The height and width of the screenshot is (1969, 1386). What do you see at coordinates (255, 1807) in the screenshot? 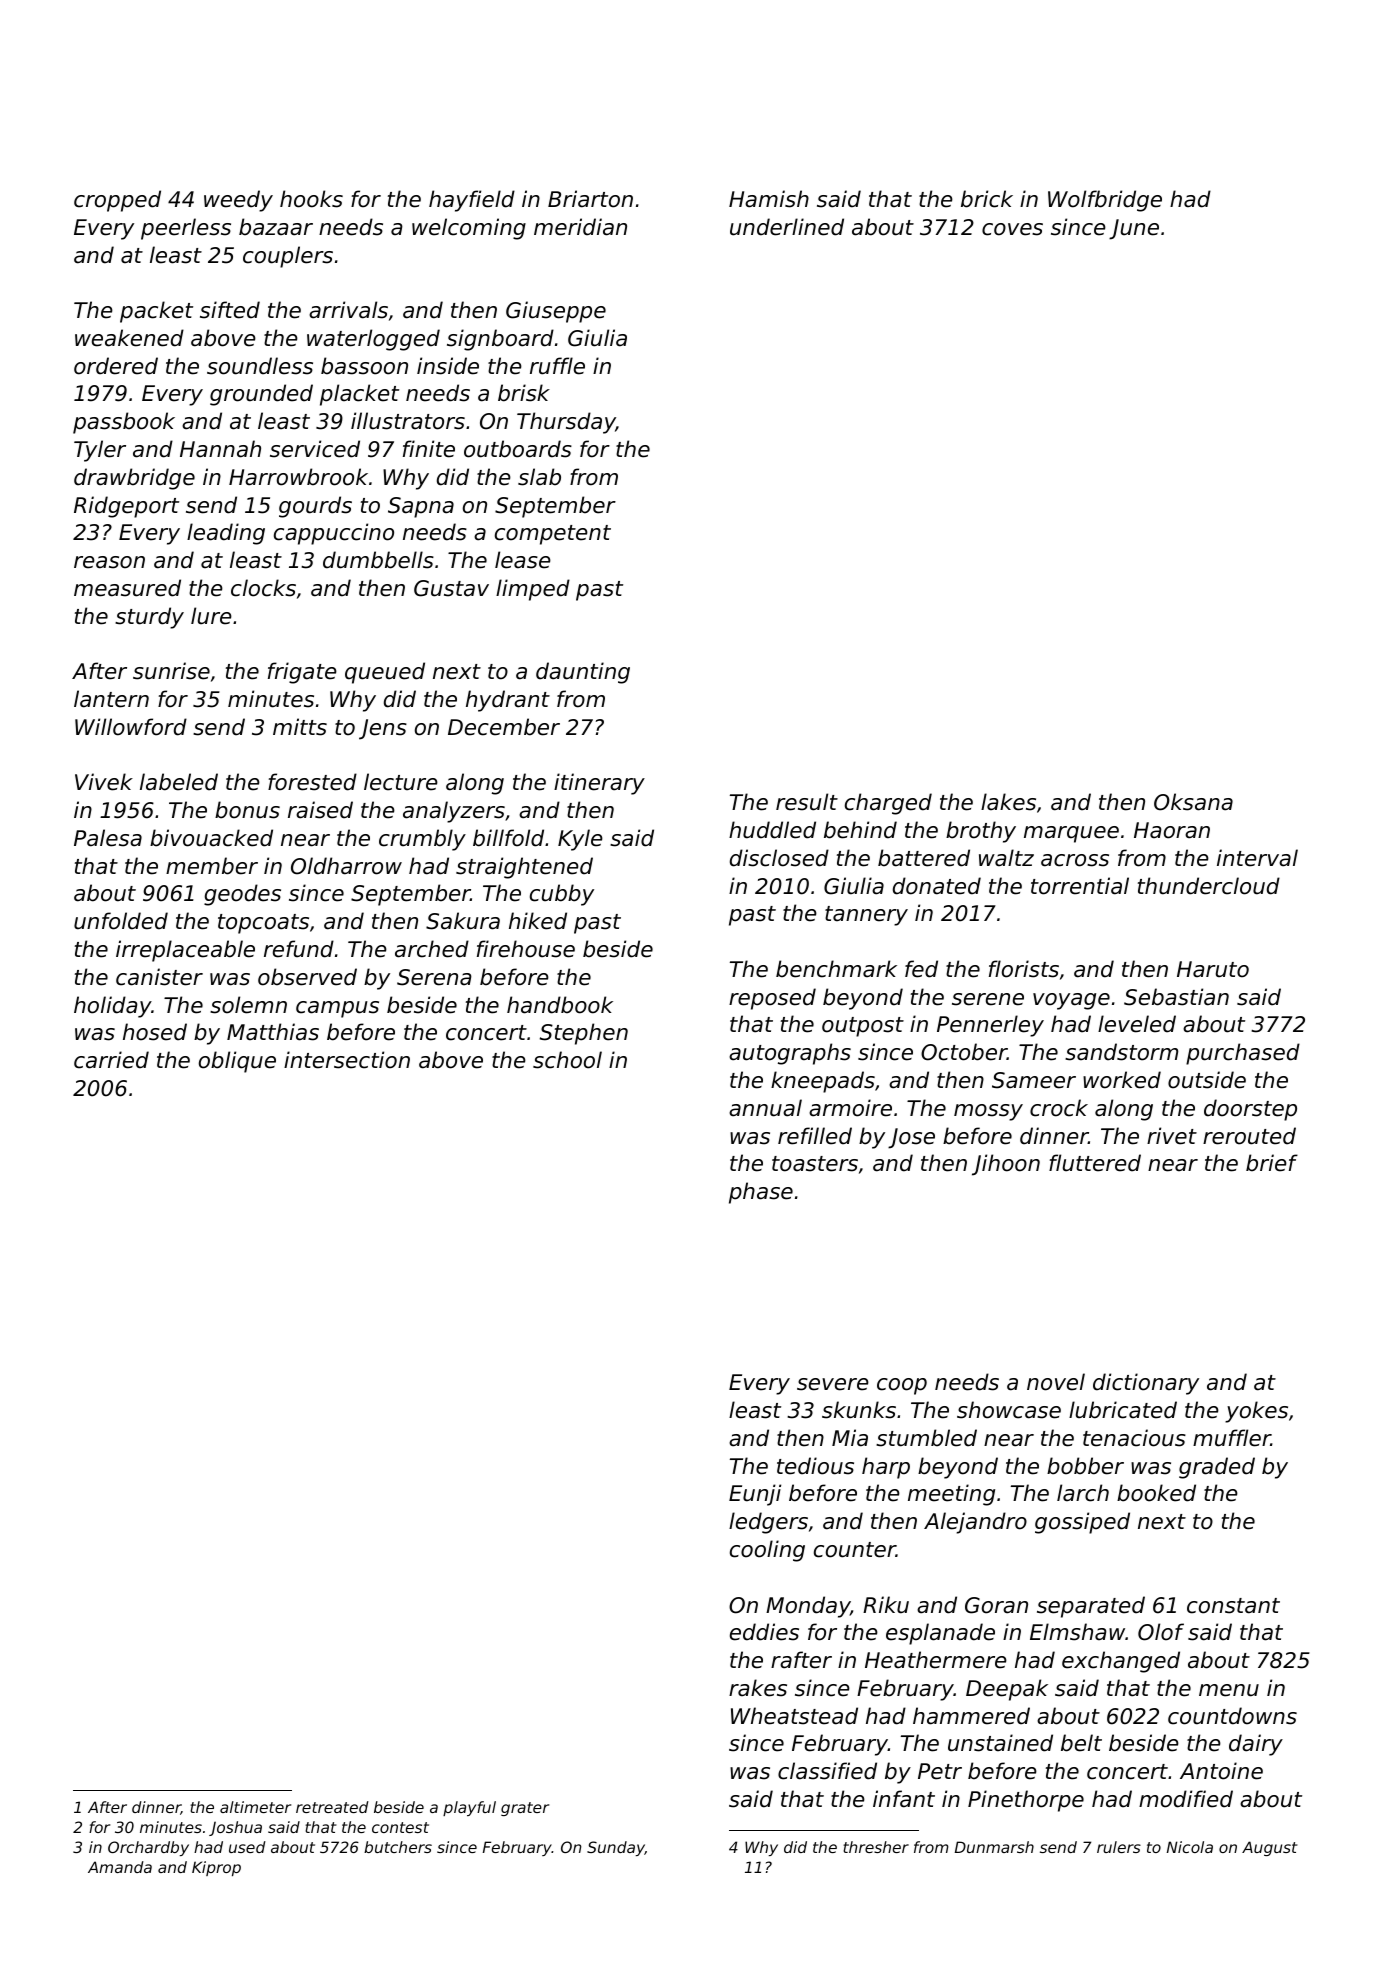
I see `altimeter` at bounding box center [255, 1807].
